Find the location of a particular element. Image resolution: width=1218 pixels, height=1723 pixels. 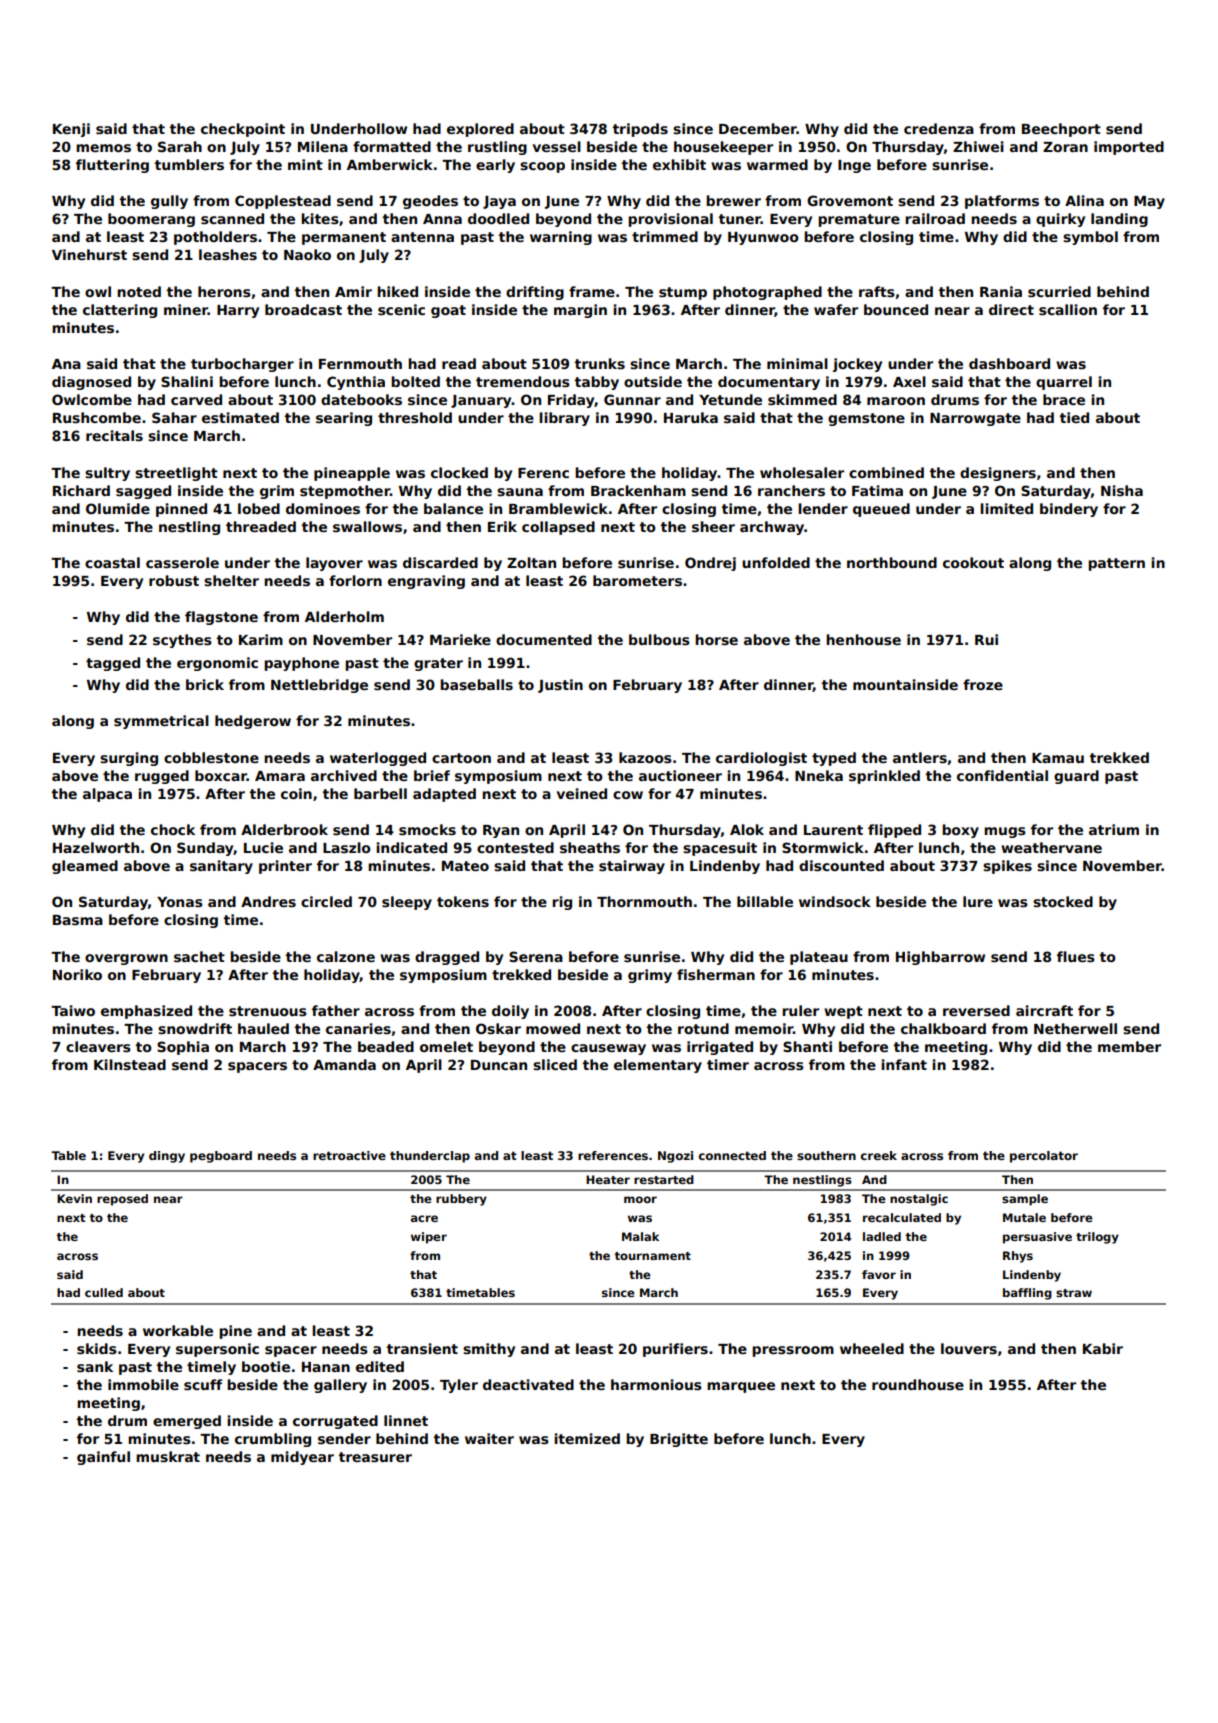

crumbling is located at coordinates (273, 1440).
